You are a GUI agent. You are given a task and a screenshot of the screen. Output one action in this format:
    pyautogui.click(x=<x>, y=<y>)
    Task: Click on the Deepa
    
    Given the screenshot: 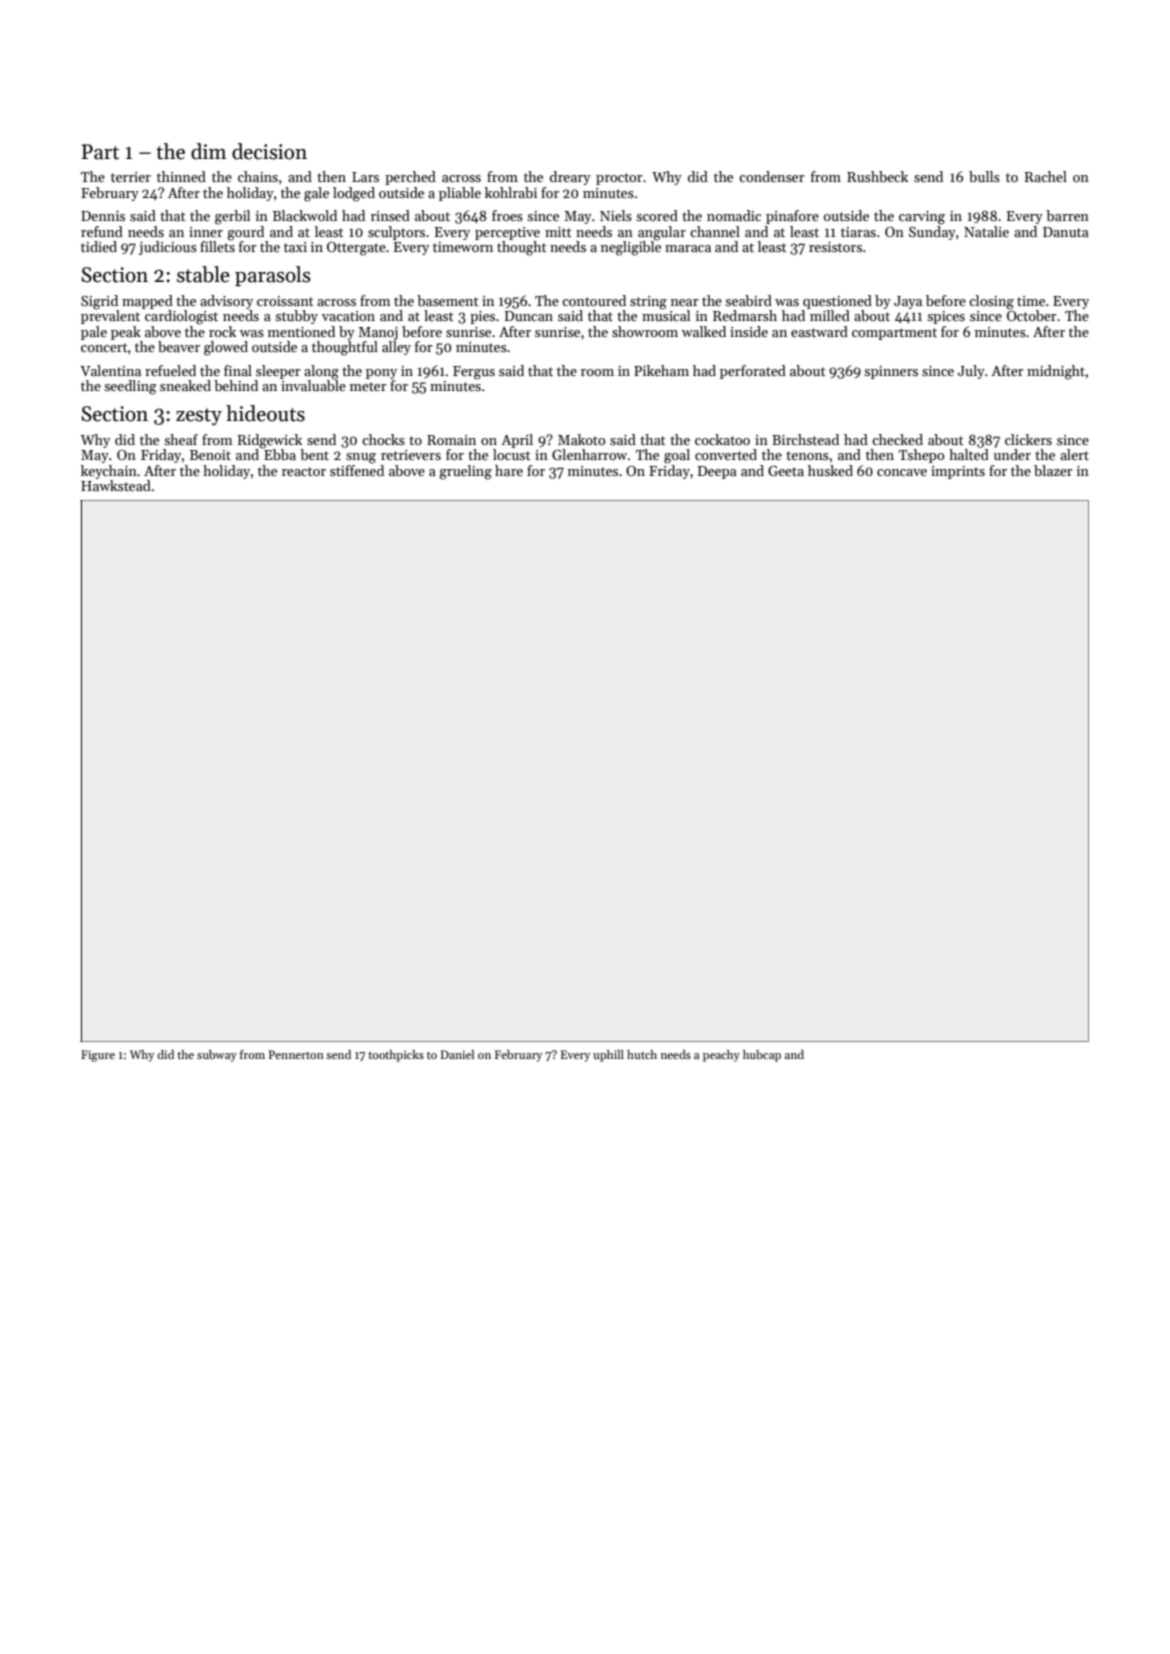 What is the action you would take?
    pyautogui.click(x=717, y=472)
